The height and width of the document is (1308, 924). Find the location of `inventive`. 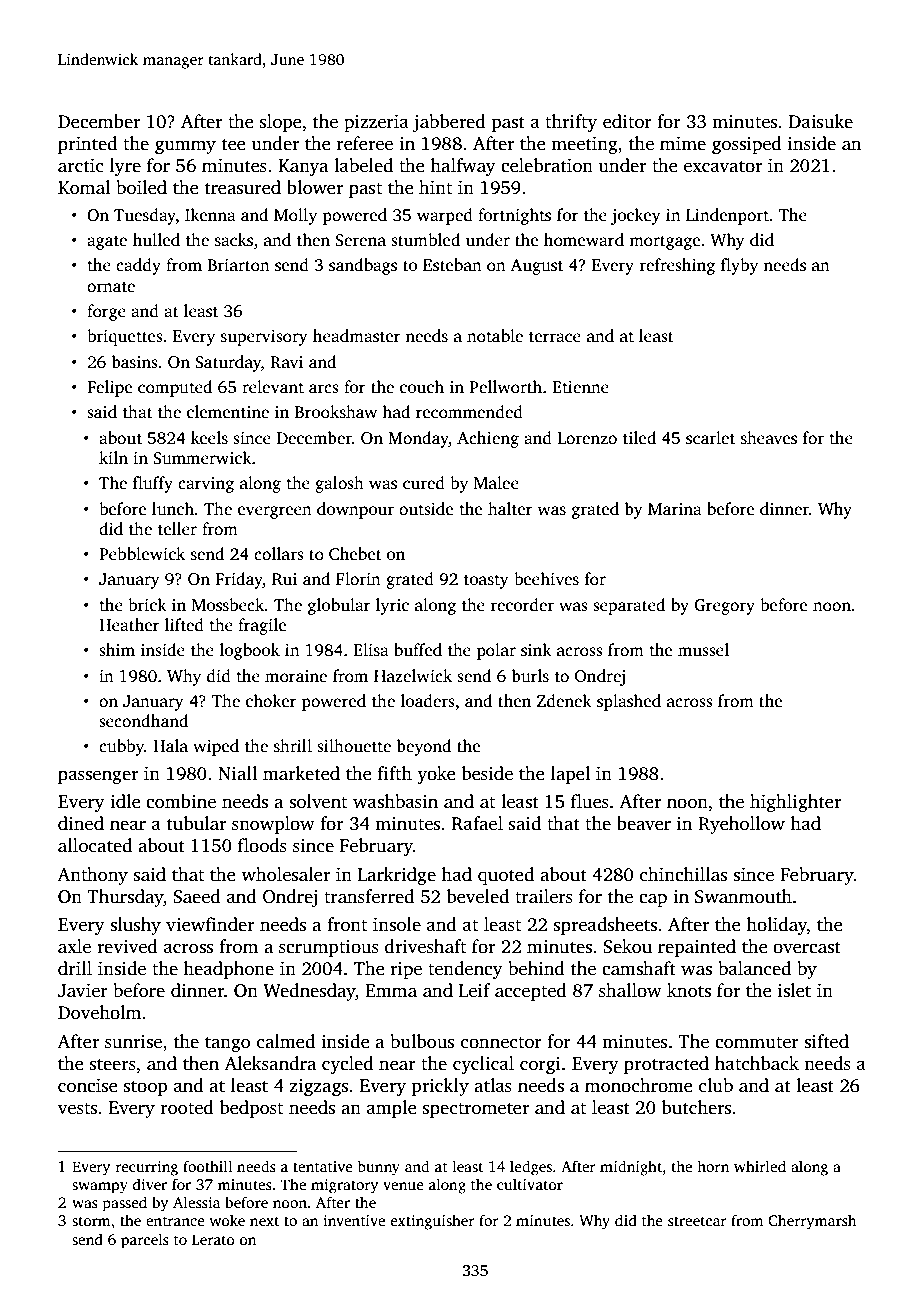

inventive is located at coordinates (354, 1220).
